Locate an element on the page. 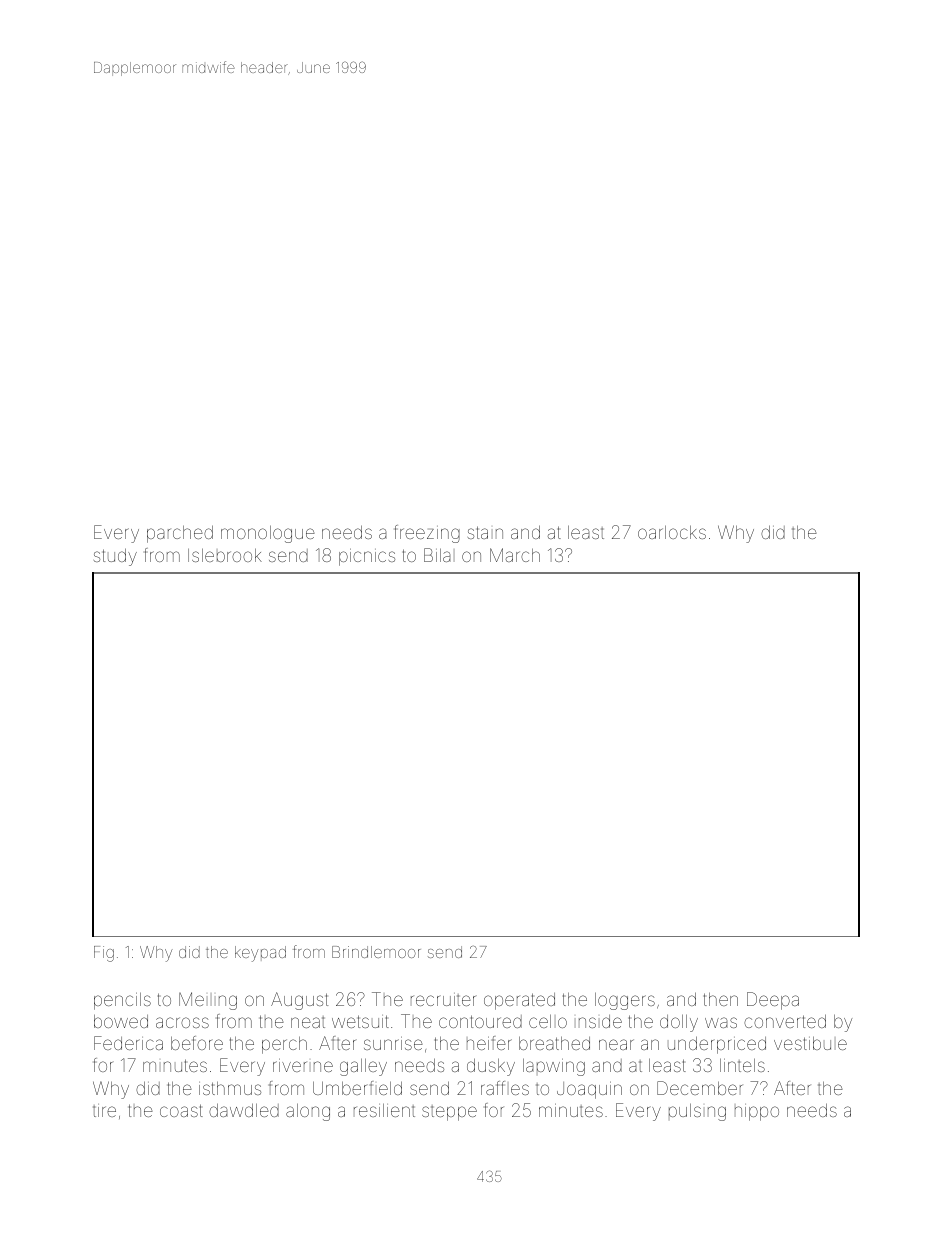 This image has width=952, height=1233. Deepa is located at coordinates (773, 1001).
